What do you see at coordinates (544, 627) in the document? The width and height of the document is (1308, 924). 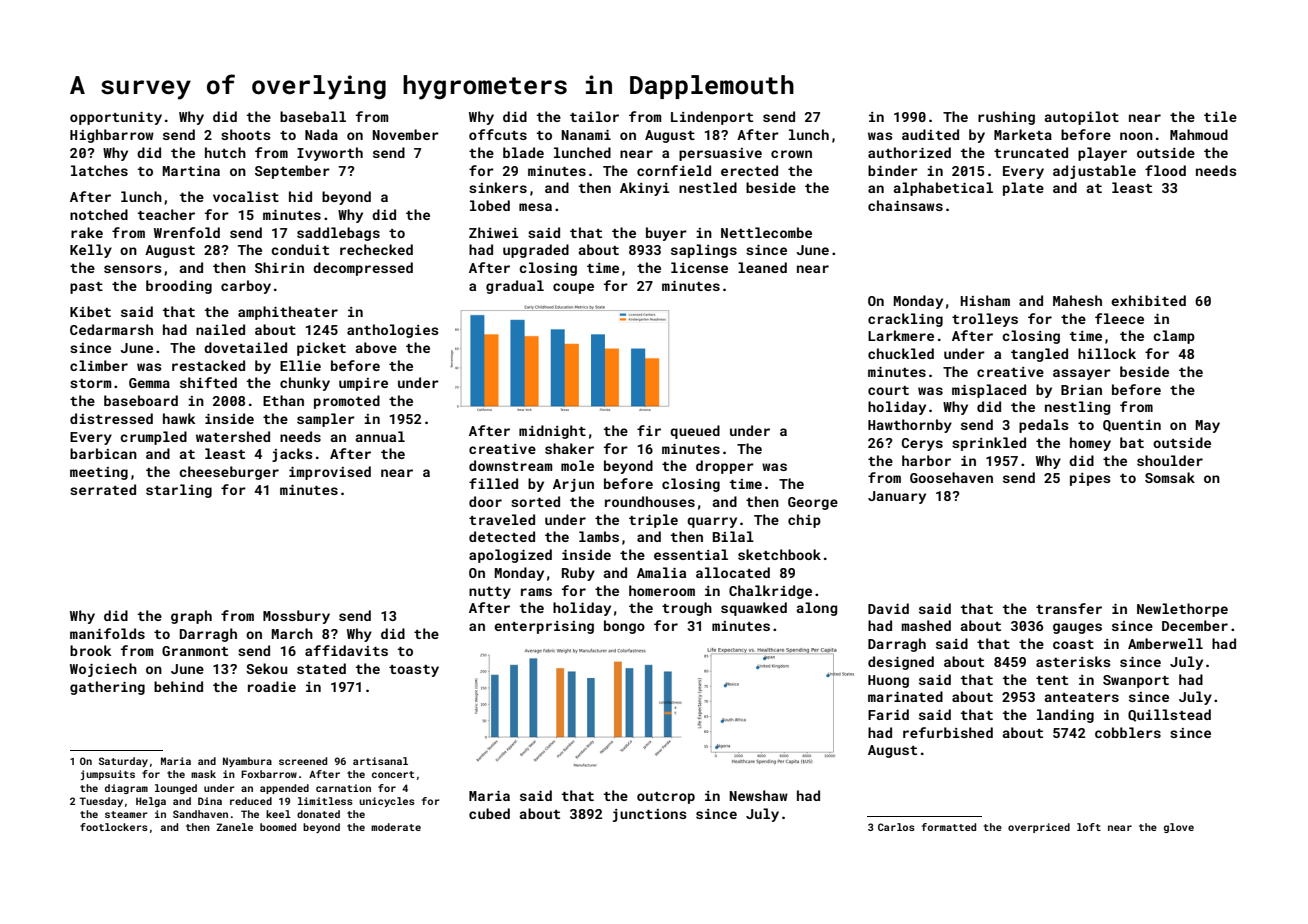 I see `enterprising` at bounding box center [544, 627].
